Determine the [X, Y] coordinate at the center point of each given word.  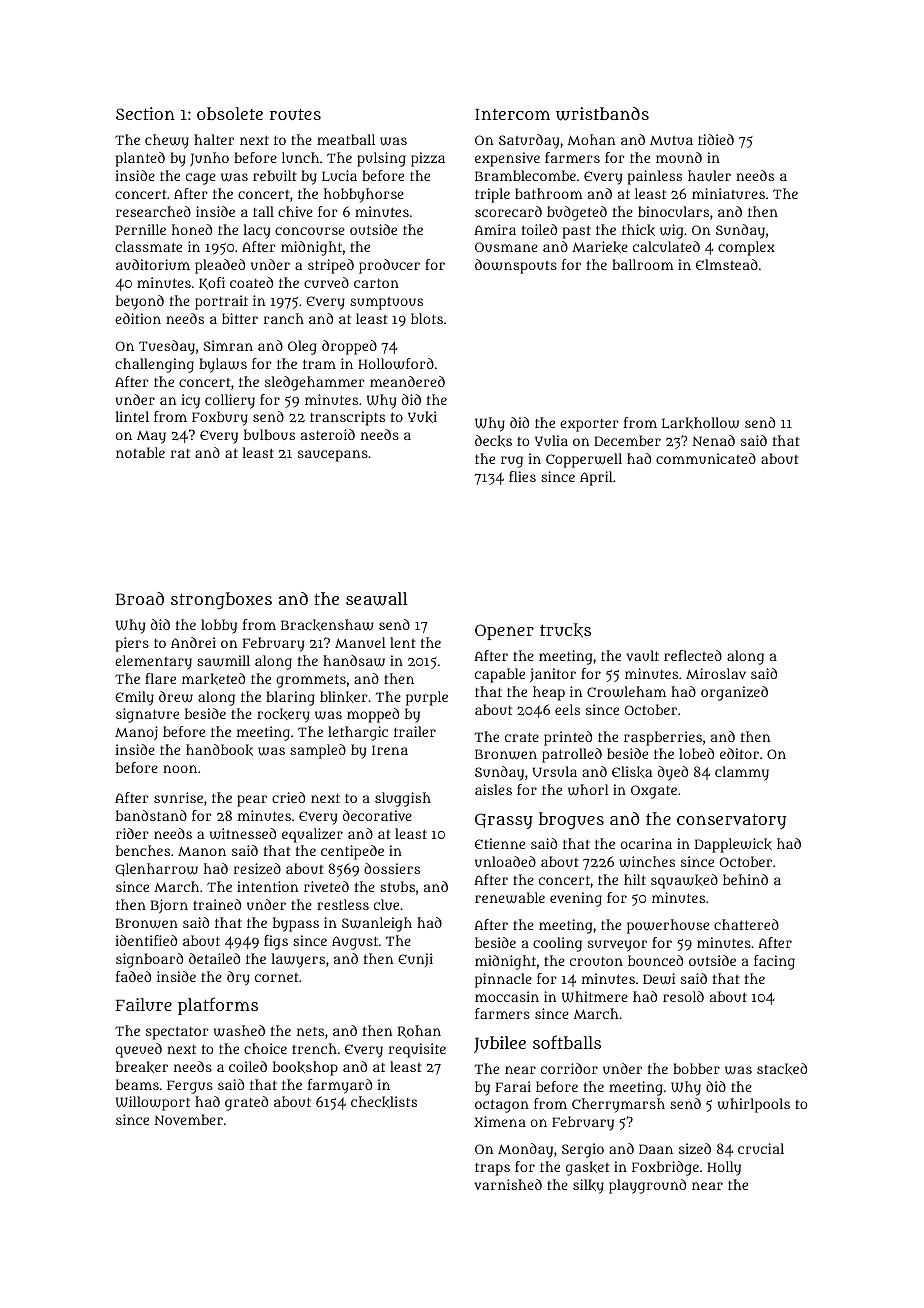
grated [246, 1103]
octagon [502, 1106]
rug [512, 462]
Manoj [136, 733]
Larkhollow [700, 423]
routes [295, 114]
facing [774, 962]
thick [638, 230]
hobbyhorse [364, 195]
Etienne [500, 843]
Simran [228, 345]
